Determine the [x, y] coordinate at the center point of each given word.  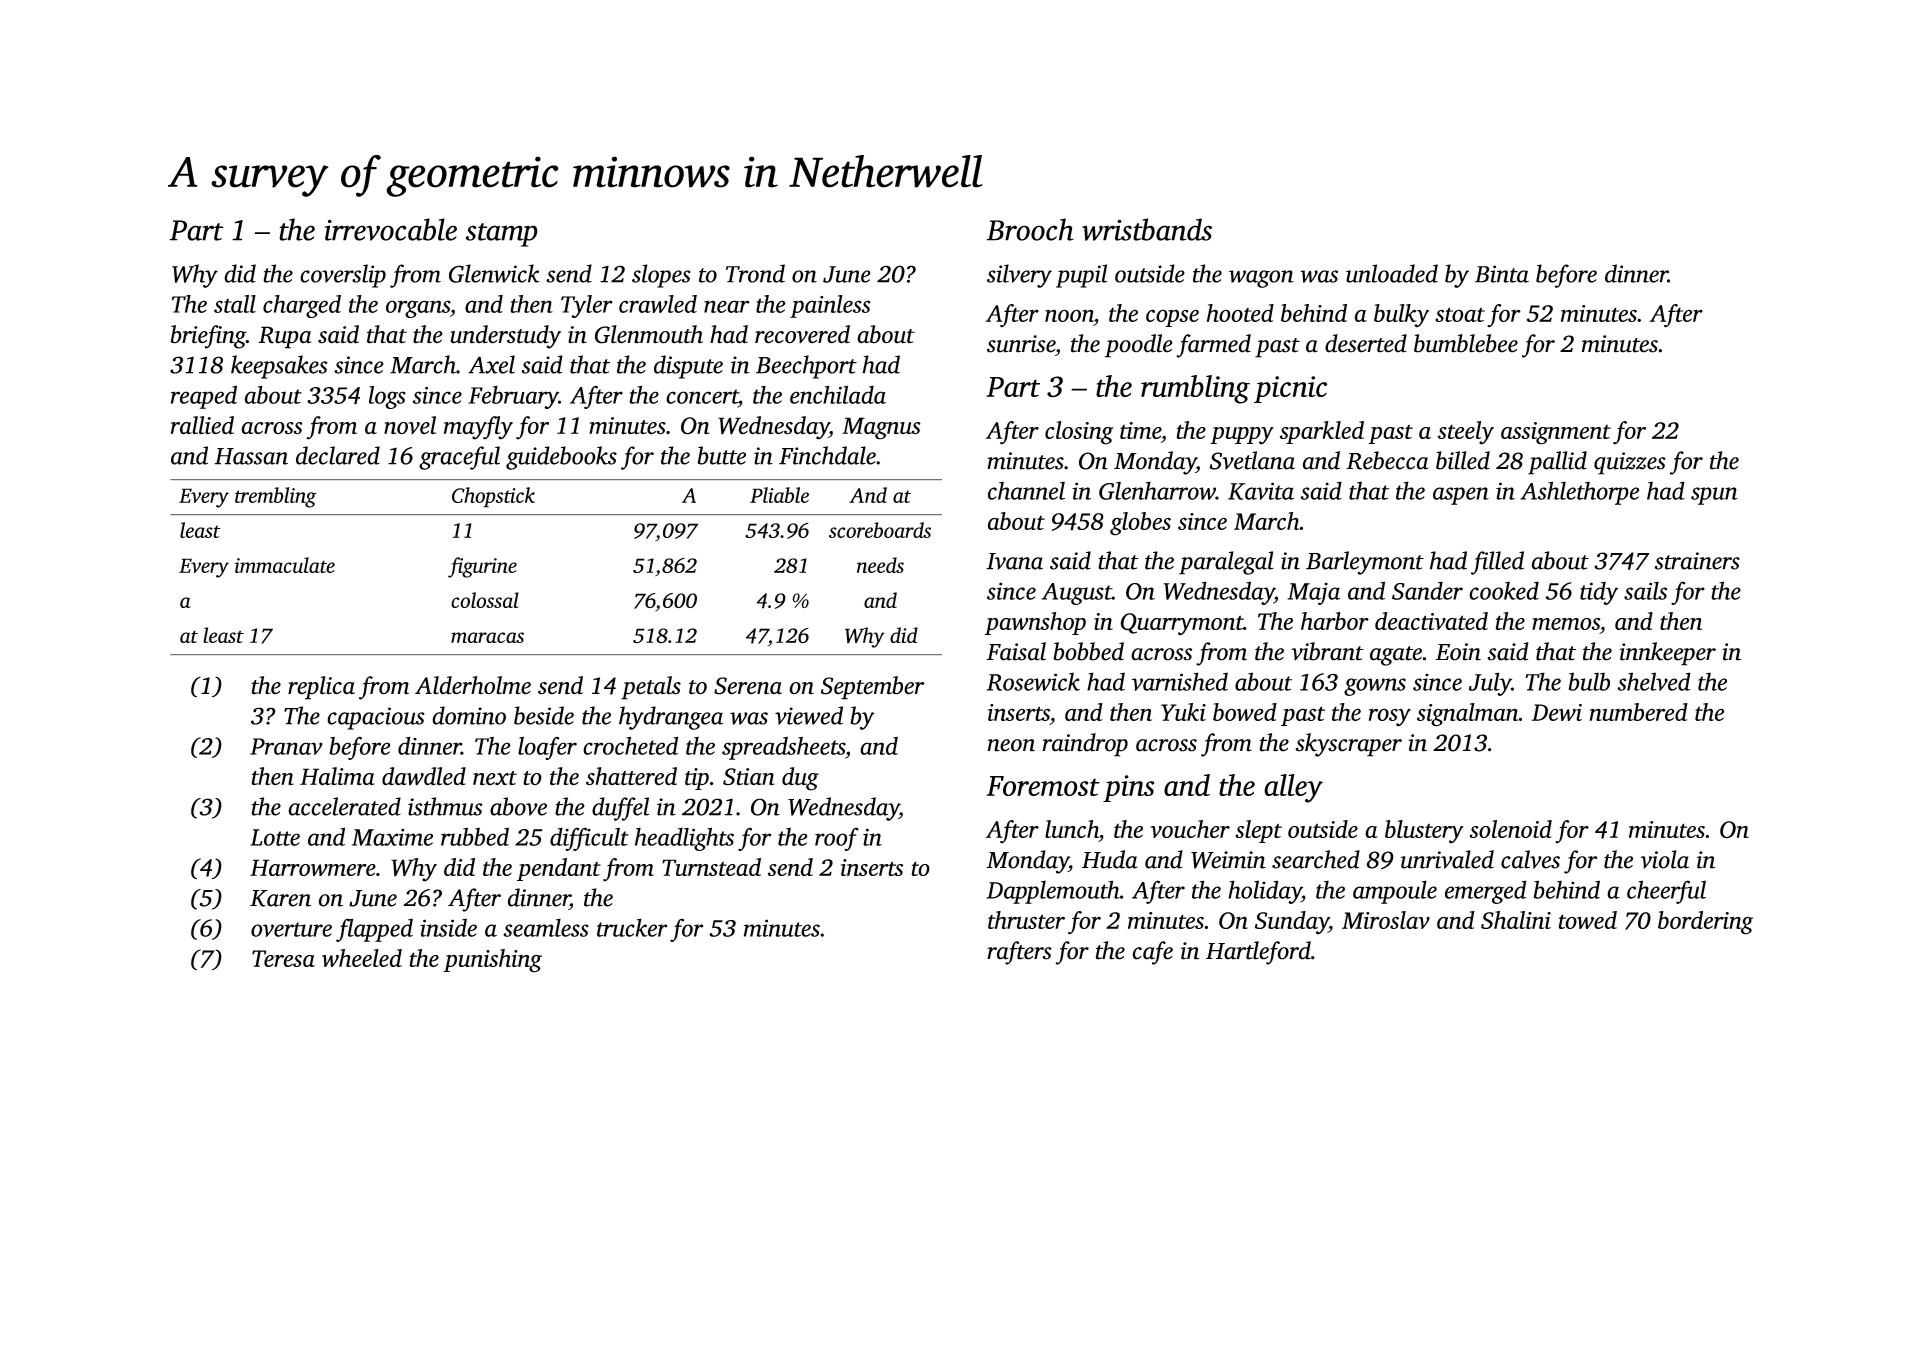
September [872, 688]
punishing [492, 961]
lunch [1072, 829]
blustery [1424, 832]
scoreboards [880, 530]
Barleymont [1365, 563]
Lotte [275, 837]
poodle [1139, 346]
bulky [1401, 315]
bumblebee [1466, 343]
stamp [502, 235]
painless [830, 306]
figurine [482, 567]
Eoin [1458, 652]
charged [302, 306]
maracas [487, 637]
